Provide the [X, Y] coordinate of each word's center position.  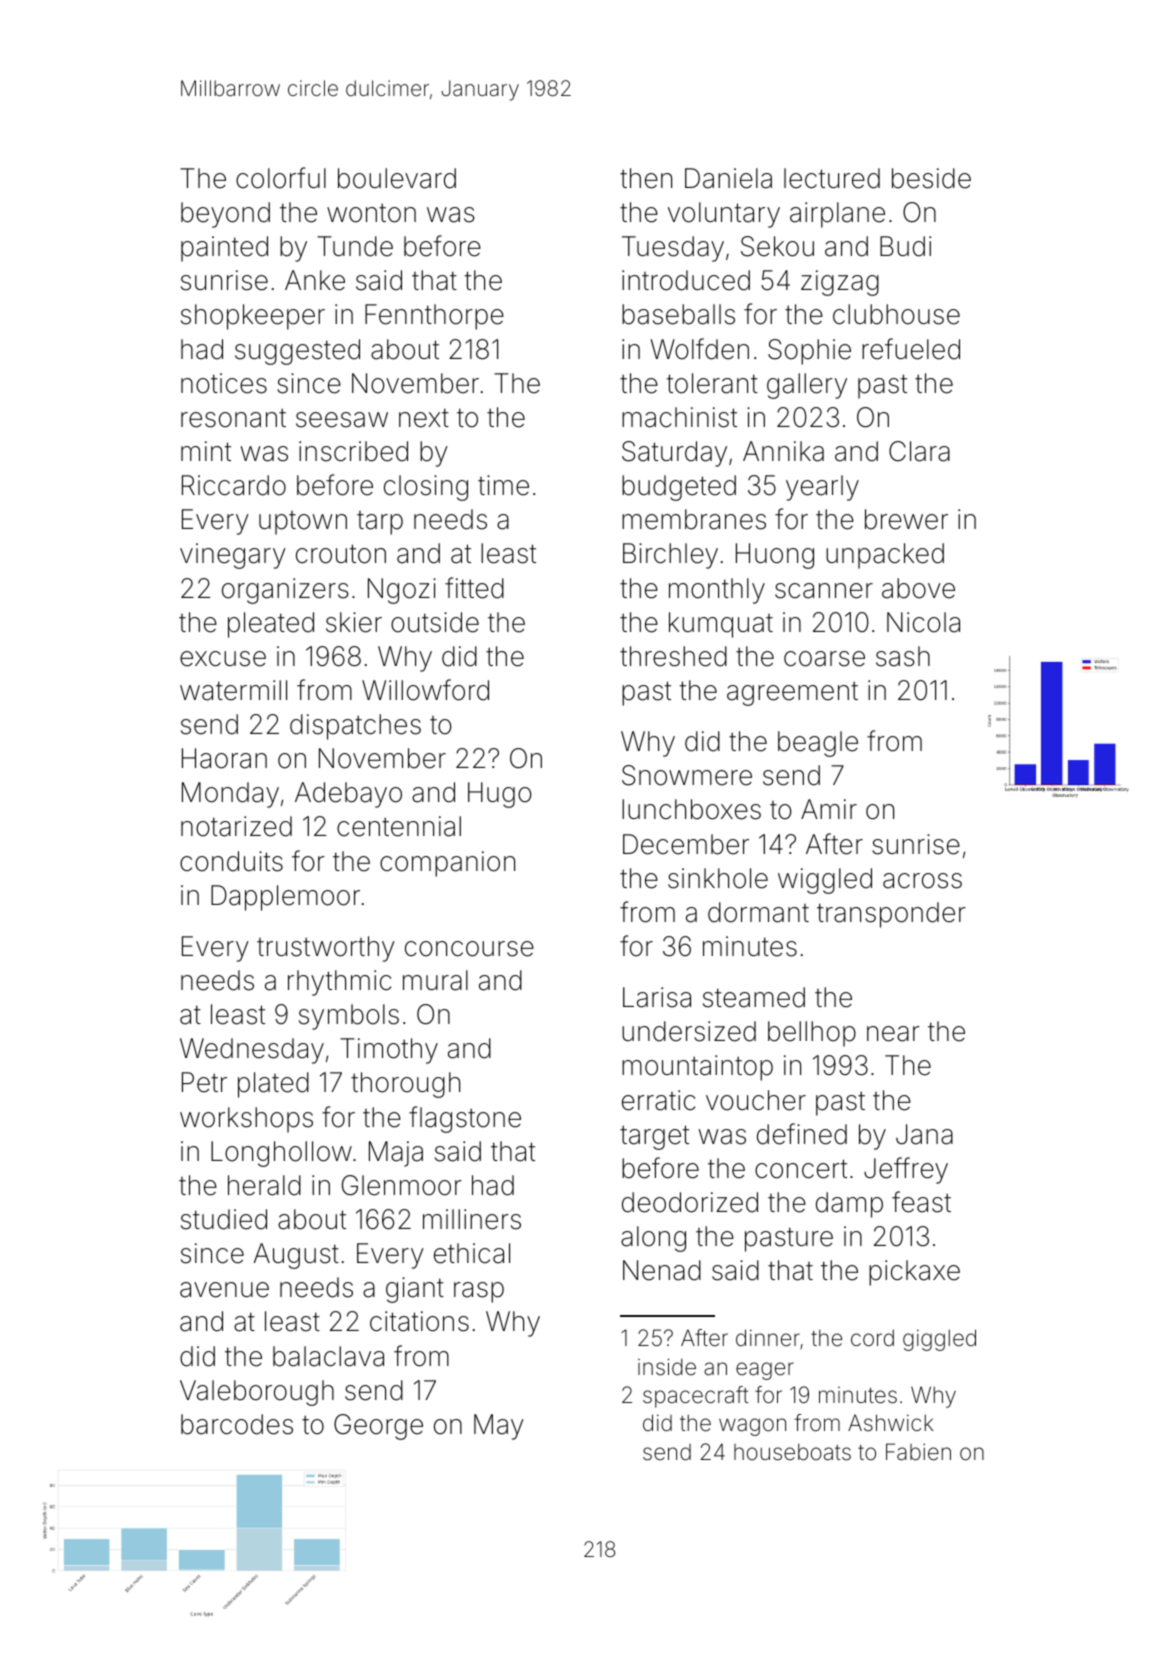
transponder [891, 915]
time [503, 485]
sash [903, 656]
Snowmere [687, 775]
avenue [224, 1290]
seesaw [342, 420]
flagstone [465, 1119]
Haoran [224, 758]
